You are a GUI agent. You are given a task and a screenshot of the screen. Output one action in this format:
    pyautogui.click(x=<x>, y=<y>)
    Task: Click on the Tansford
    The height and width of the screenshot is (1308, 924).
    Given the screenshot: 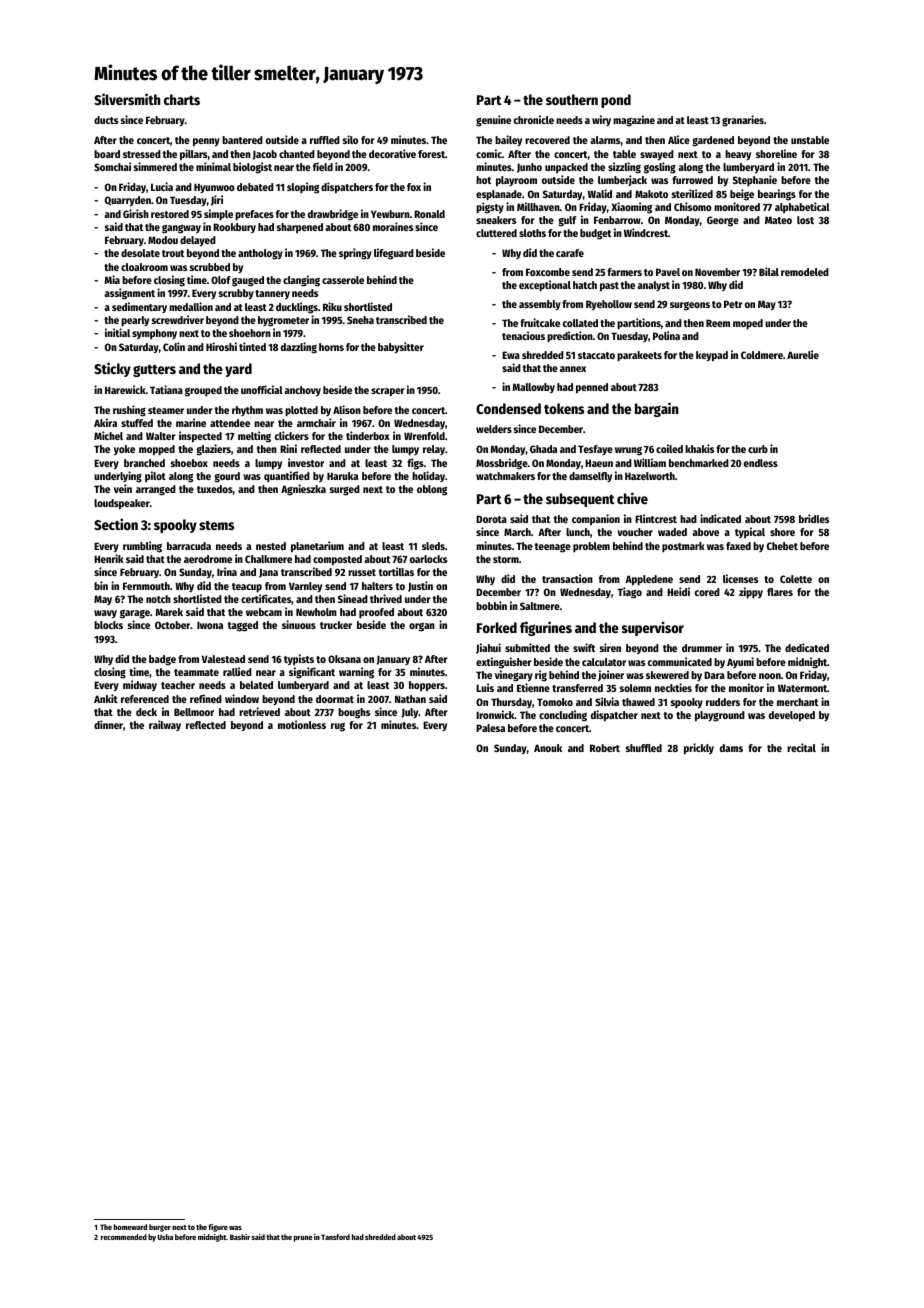 What is the action you would take?
    pyautogui.click(x=335, y=1237)
